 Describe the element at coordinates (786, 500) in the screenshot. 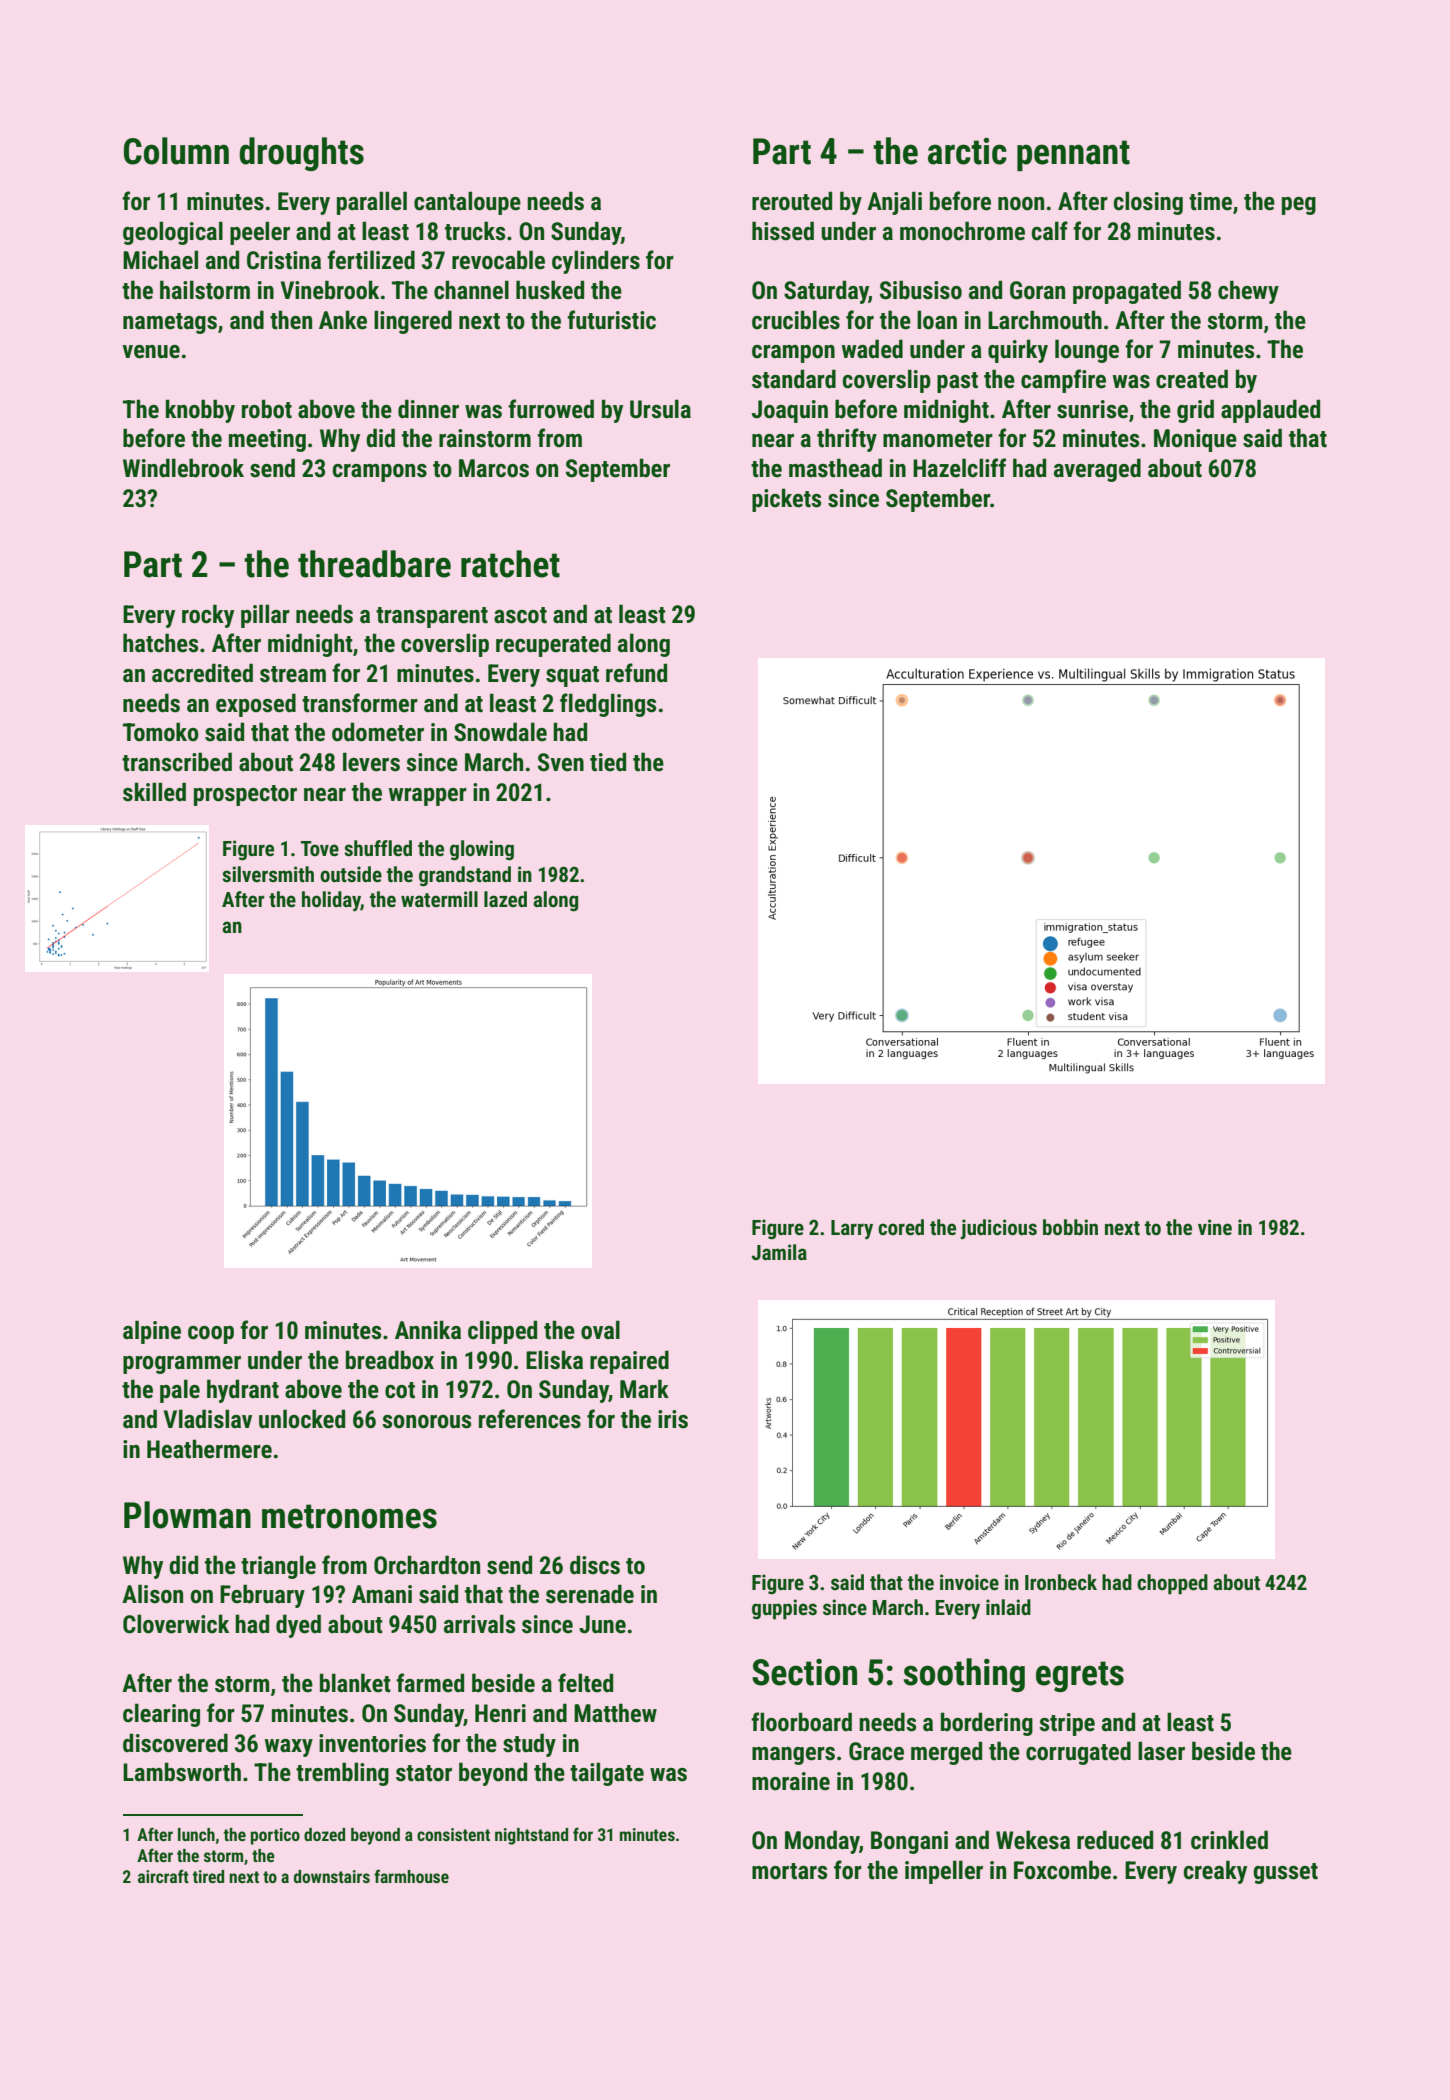

I see `pickets` at that location.
